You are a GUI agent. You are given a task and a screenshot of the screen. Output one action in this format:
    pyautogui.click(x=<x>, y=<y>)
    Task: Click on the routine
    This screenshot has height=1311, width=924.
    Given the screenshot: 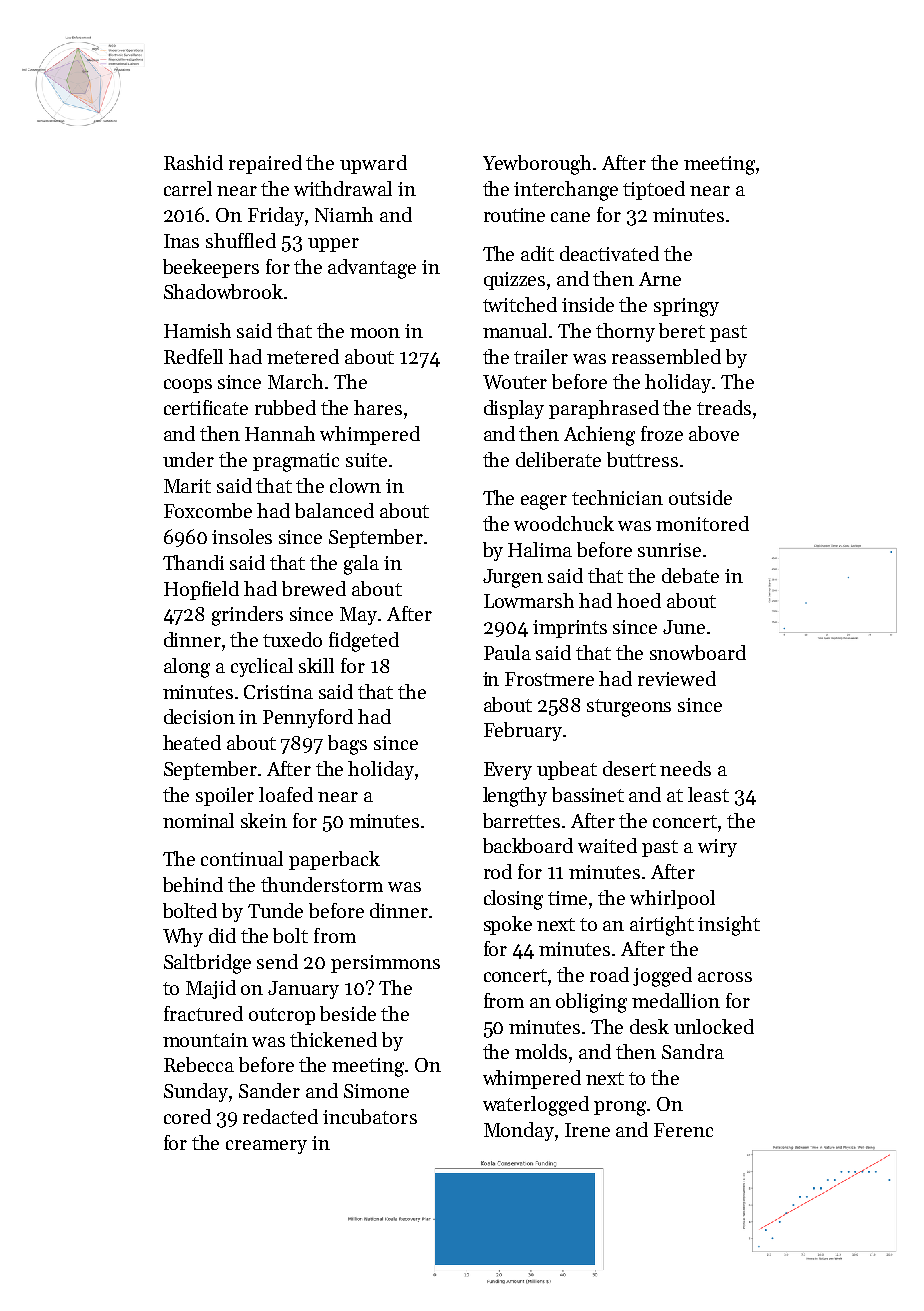 What is the action you would take?
    pyautogui.click(x=514, y=215)
